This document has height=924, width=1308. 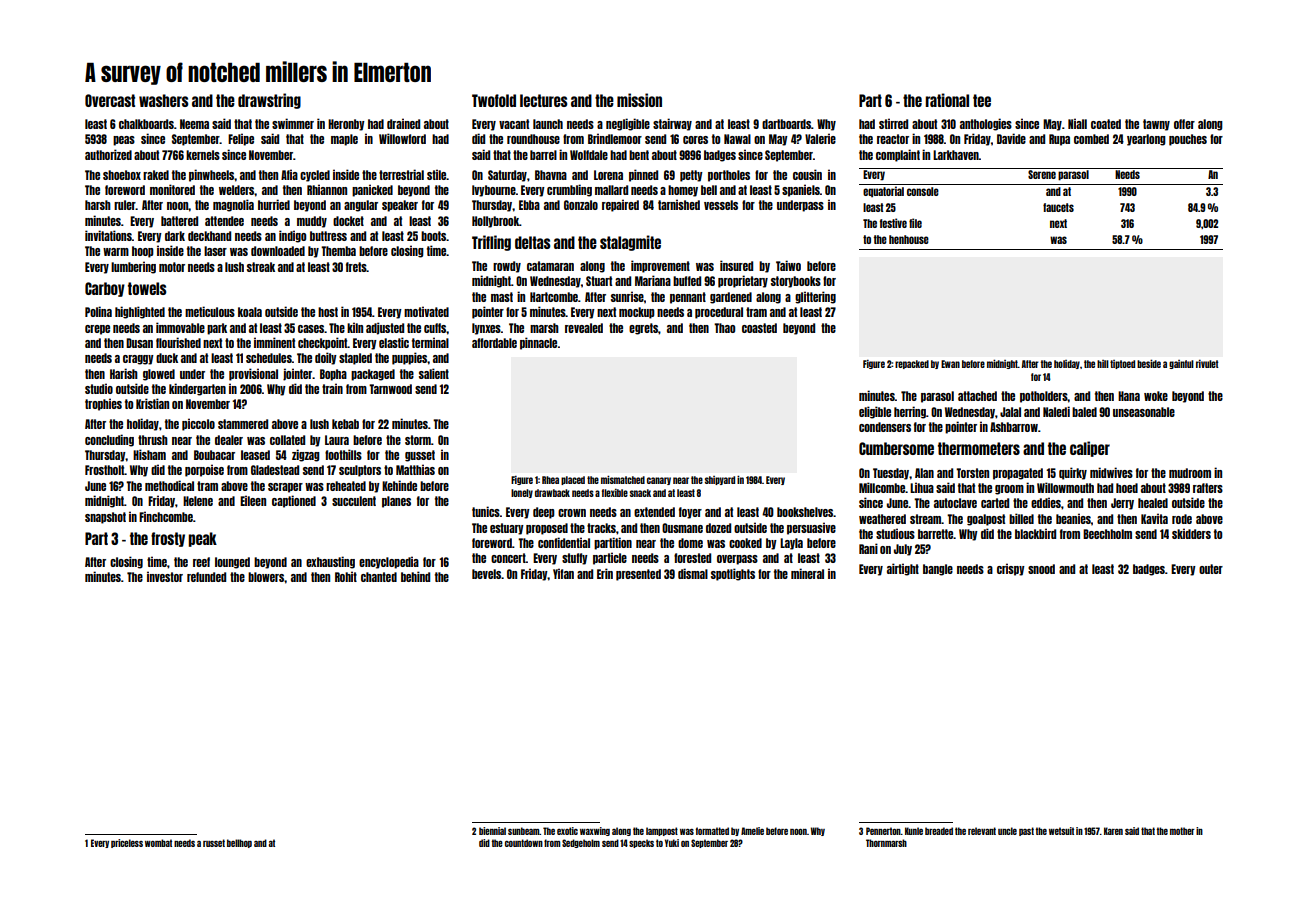 I want to click on storm, so click(x=418, y=440).
